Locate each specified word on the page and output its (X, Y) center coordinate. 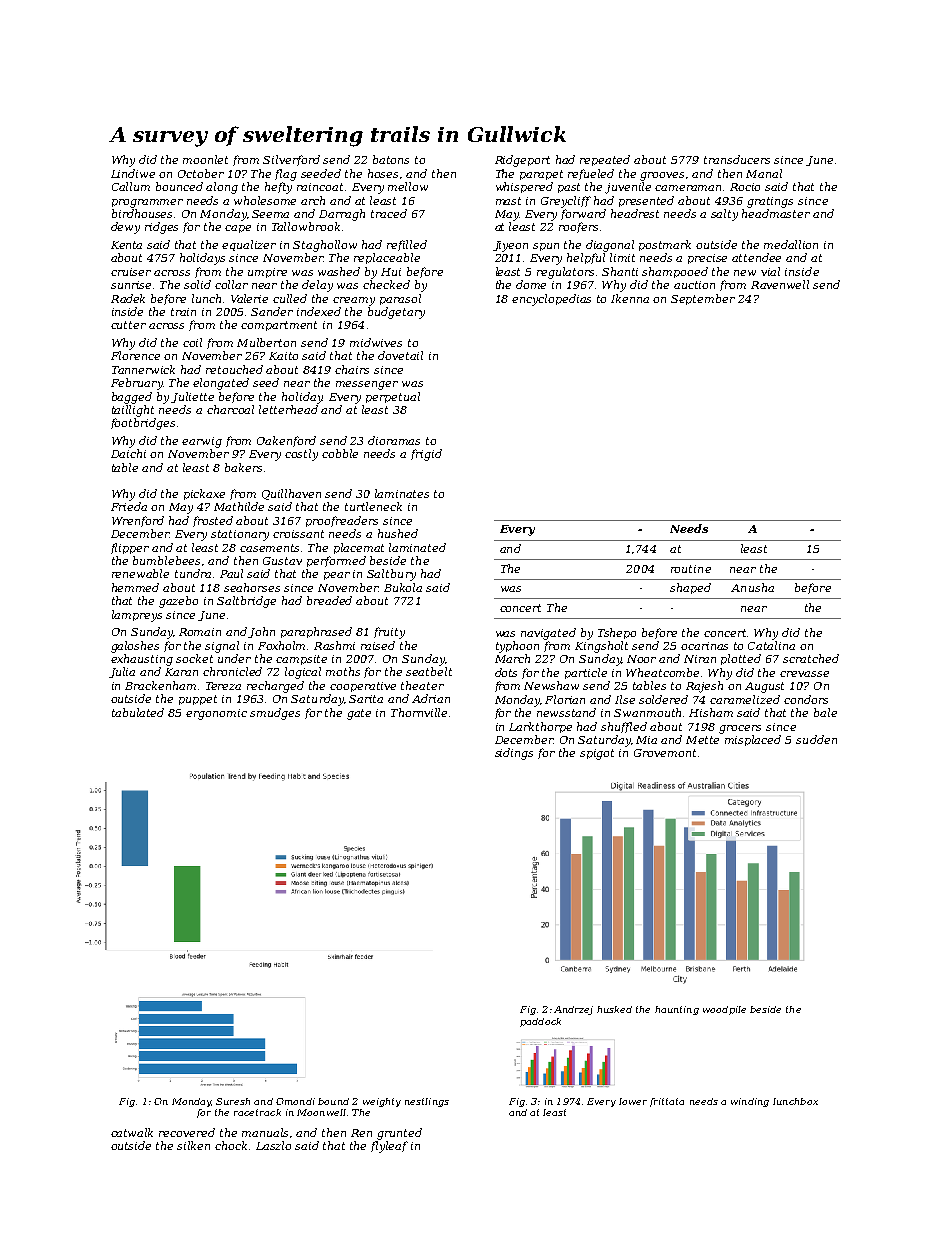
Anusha (752, 587)
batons (391, 159)
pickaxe (204, 494)
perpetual (393, 397)
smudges (275, 714)
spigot (597, 754)
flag (286, 175)
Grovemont (665, 753)
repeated (605, 160)
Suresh (233, 1101)
